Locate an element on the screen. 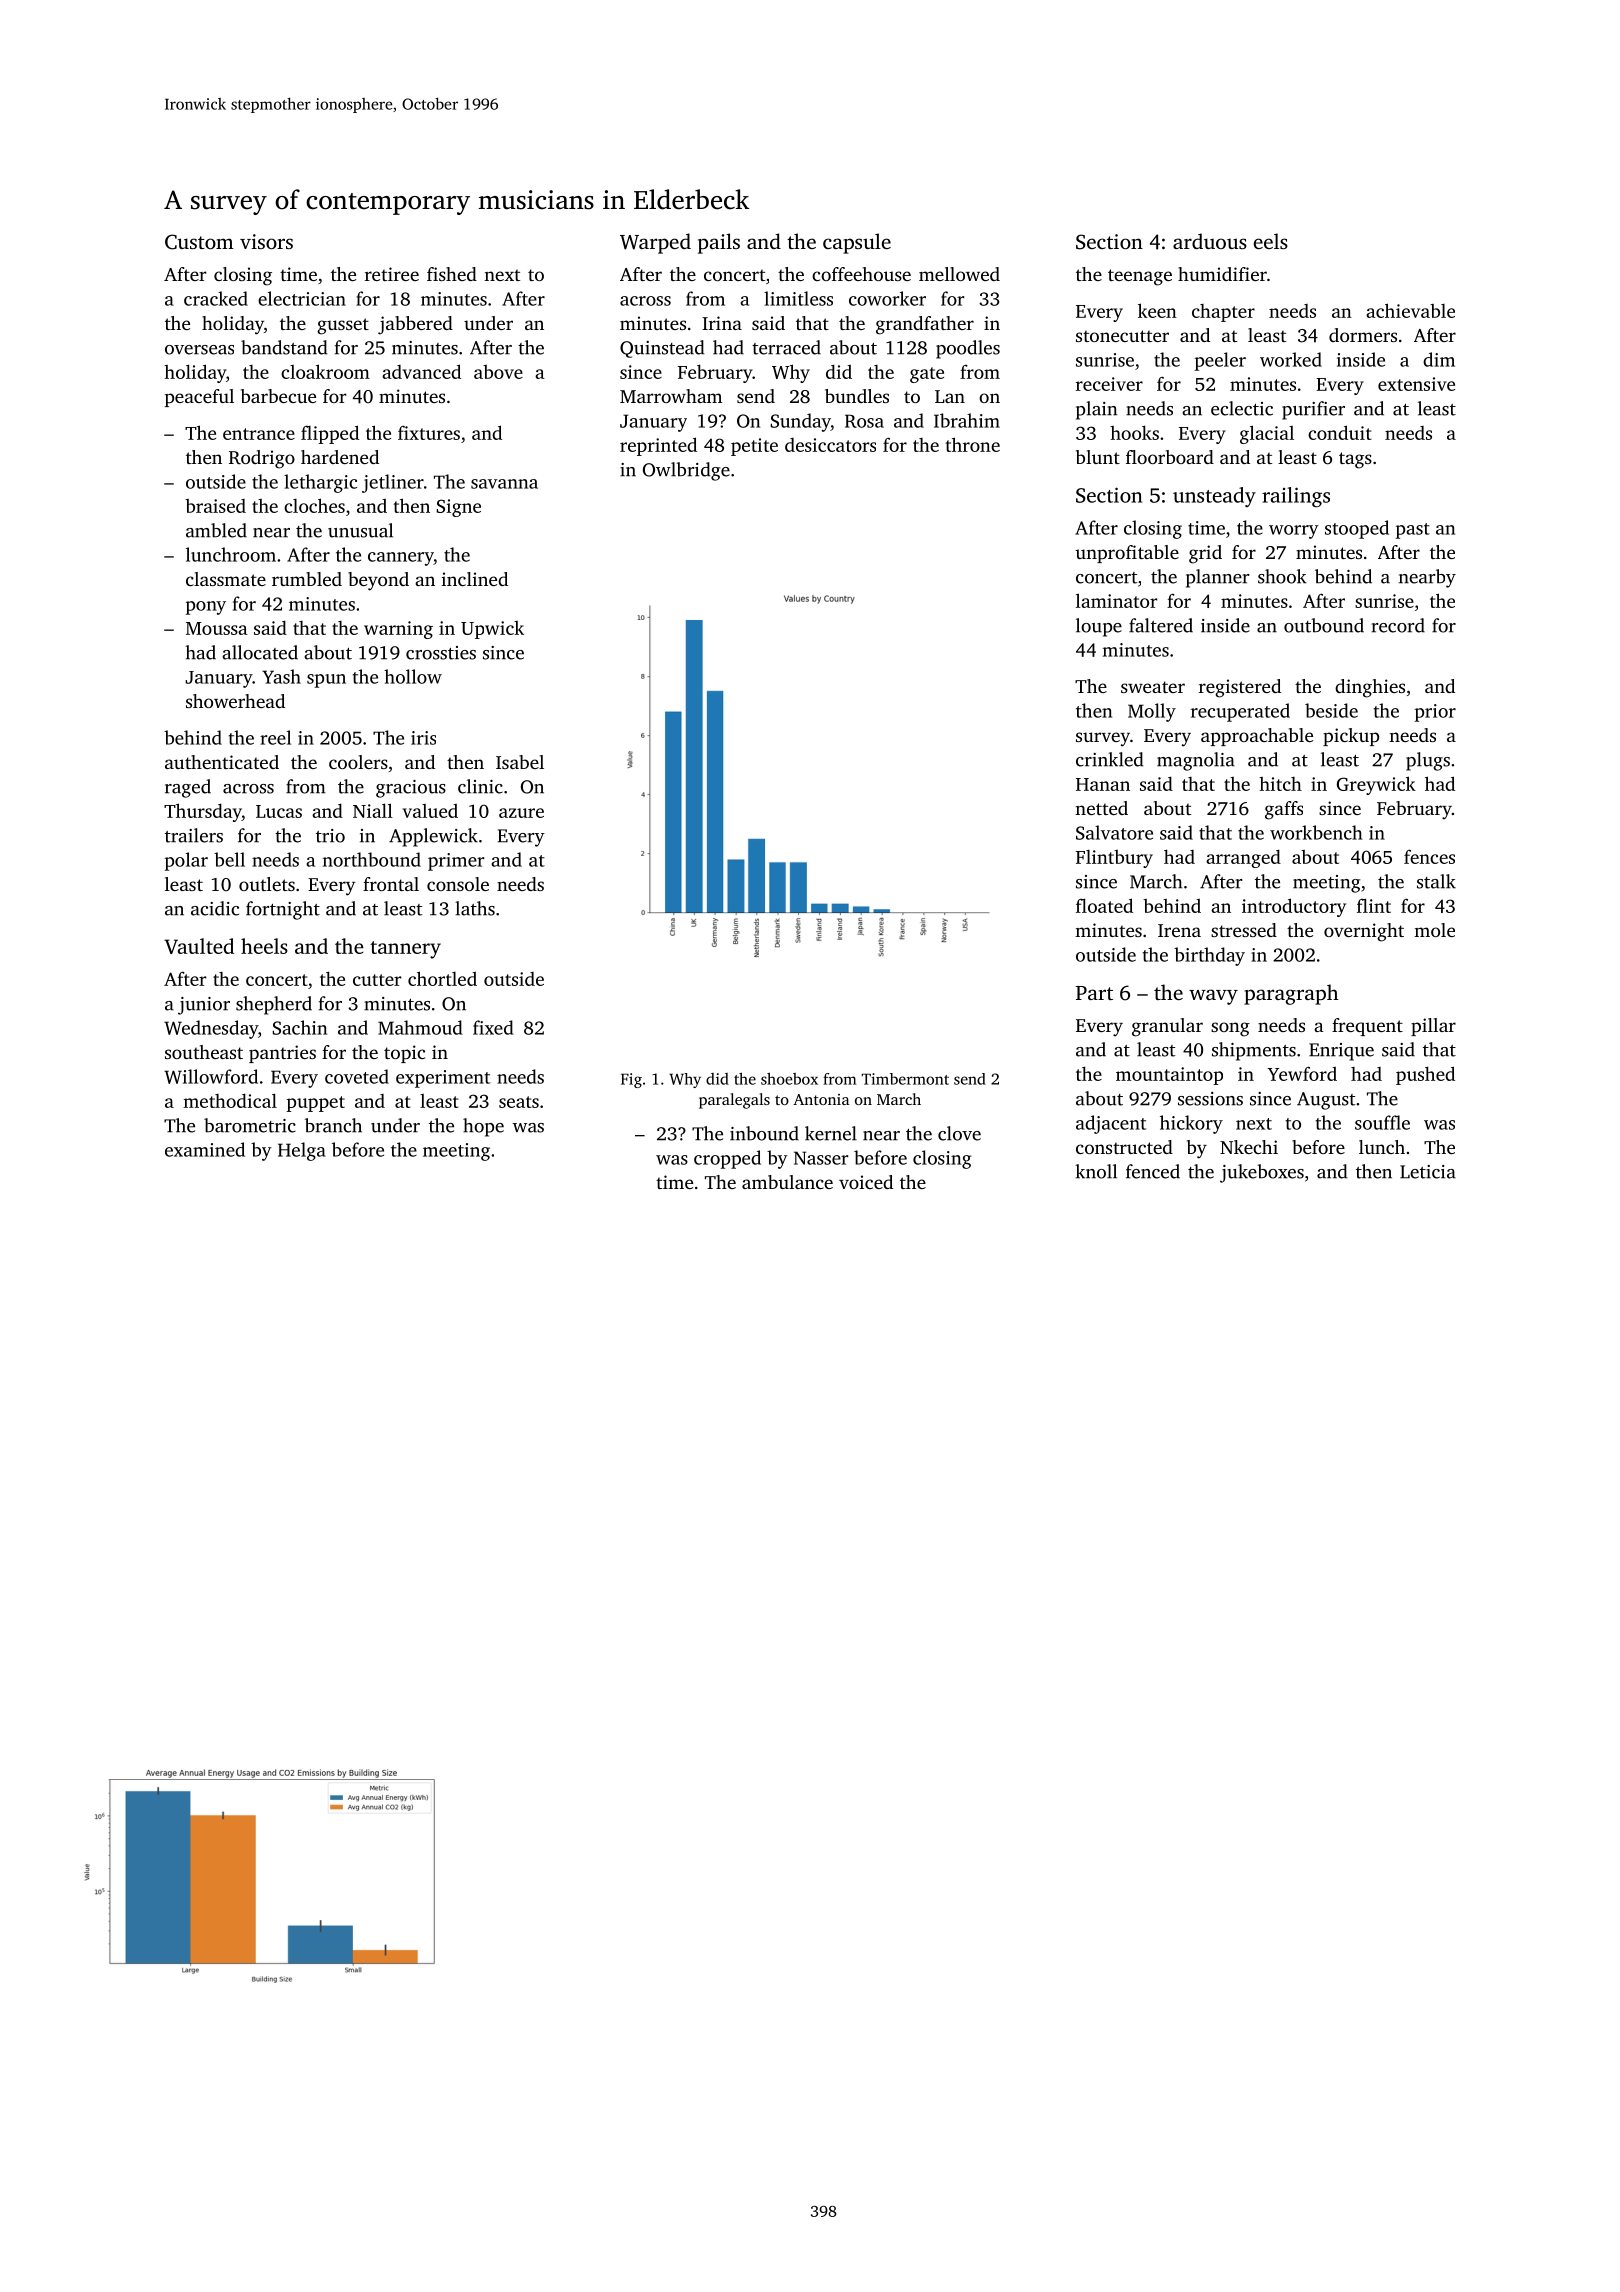 Image resolution: width=1620 pixels, height=2292 pixels. shoebox is located at coordinates (789, 1078).
